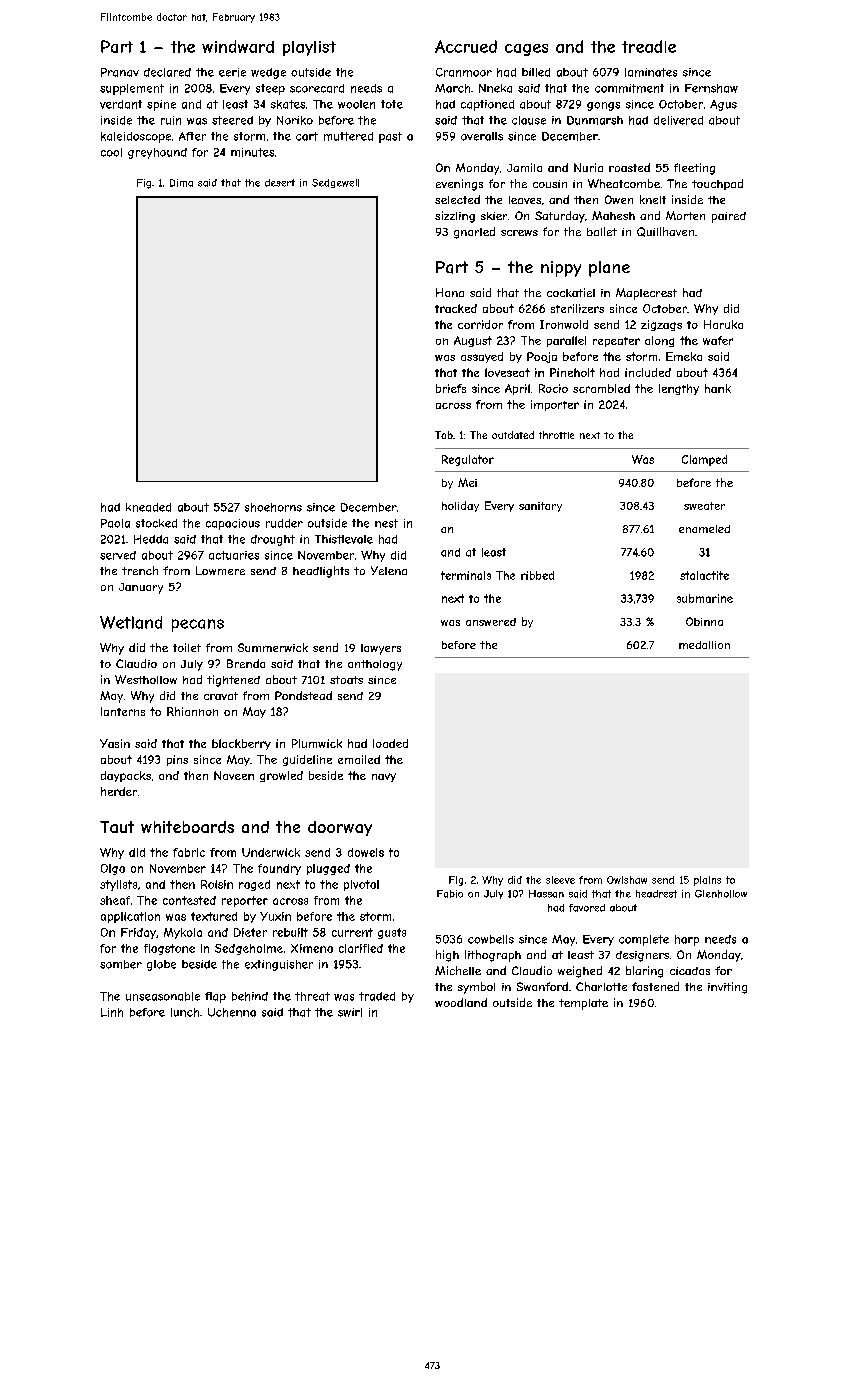 The height and width of the screenshot is (1400, 849). What do you see at coordinates (723, 105) in the screenshot?
I see `Agus` at bounding box center [723, 105].
